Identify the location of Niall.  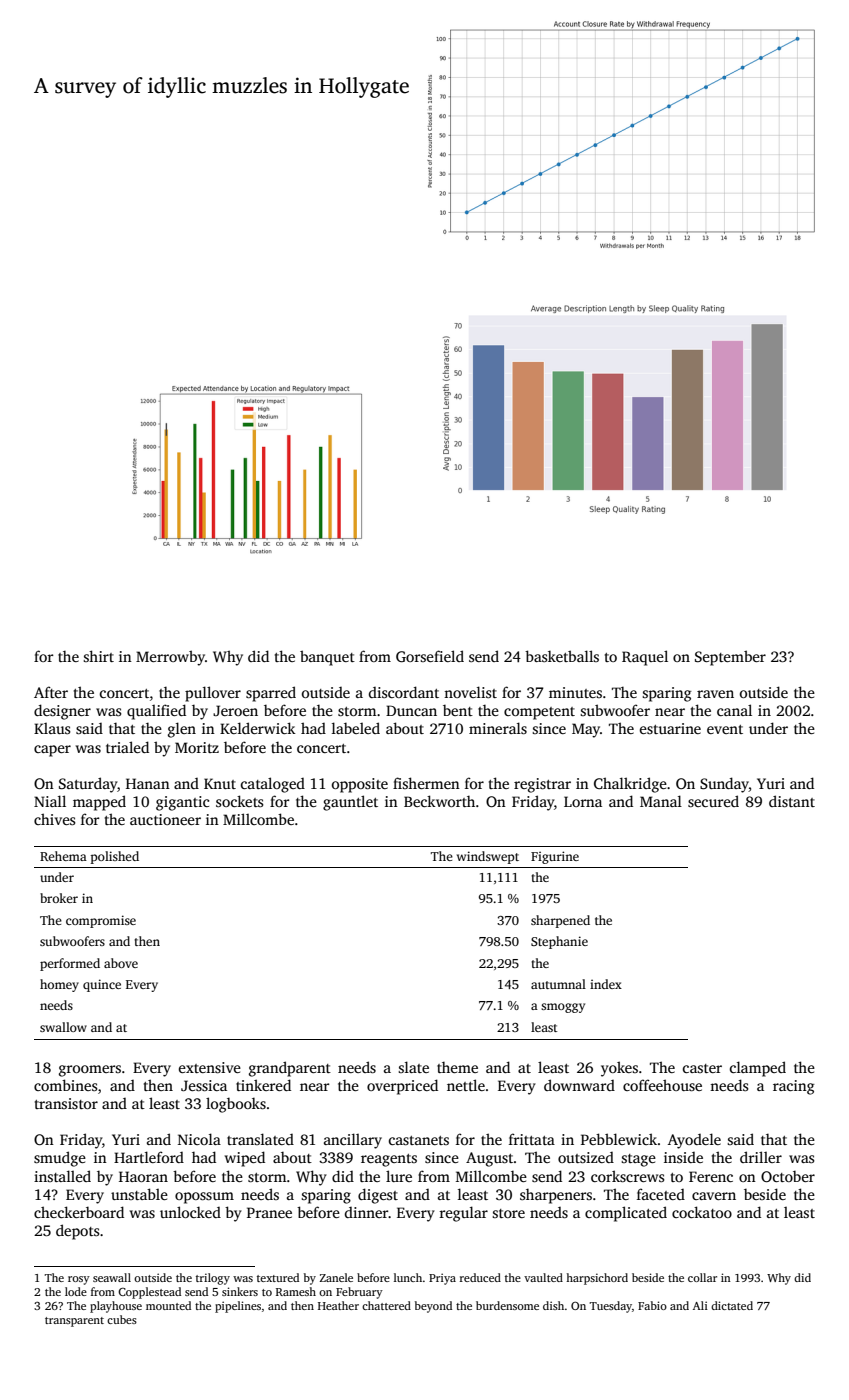
(50, 801).
